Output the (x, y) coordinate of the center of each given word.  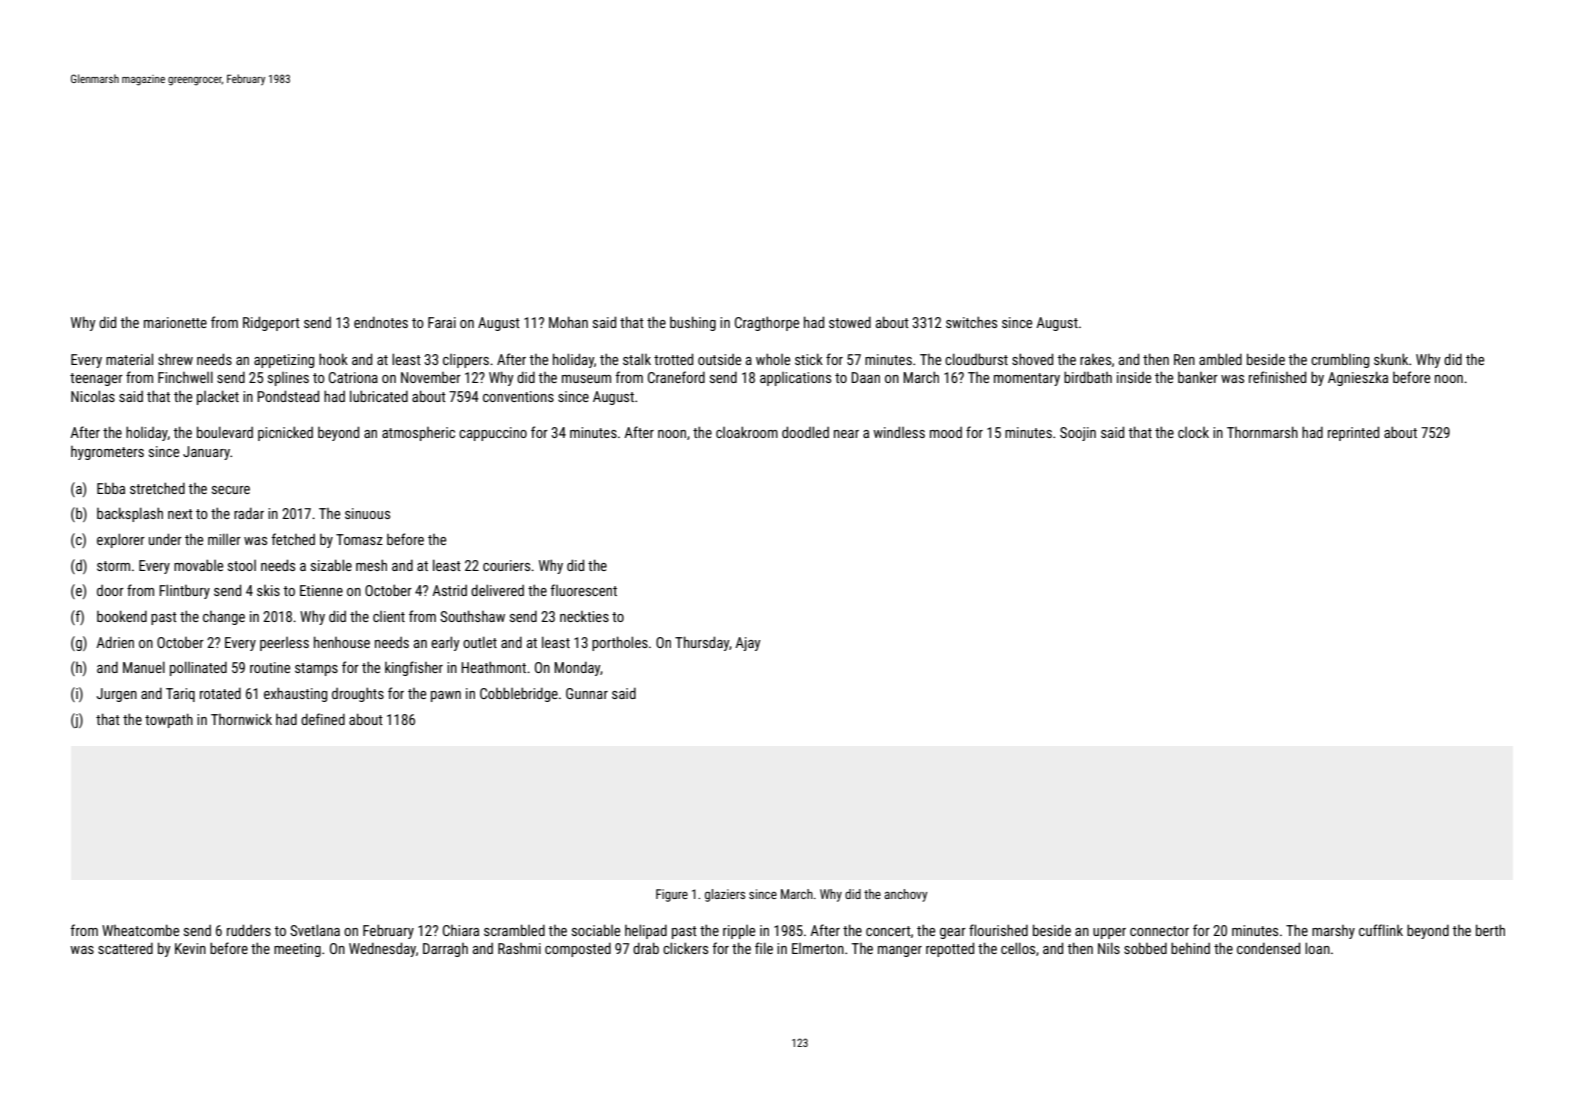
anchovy (905, 895)
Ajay (748, 644)
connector (1159, 931)
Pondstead (288, 396)
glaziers (725, 895)
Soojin (1078, 434)
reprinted (1353, 433)
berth (1490, 930)
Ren (1184, 359)
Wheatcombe (140, 930)
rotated (220, 693)
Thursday (702, 643)
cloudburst (976, 359)
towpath (169, 720)
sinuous (367, 513)
